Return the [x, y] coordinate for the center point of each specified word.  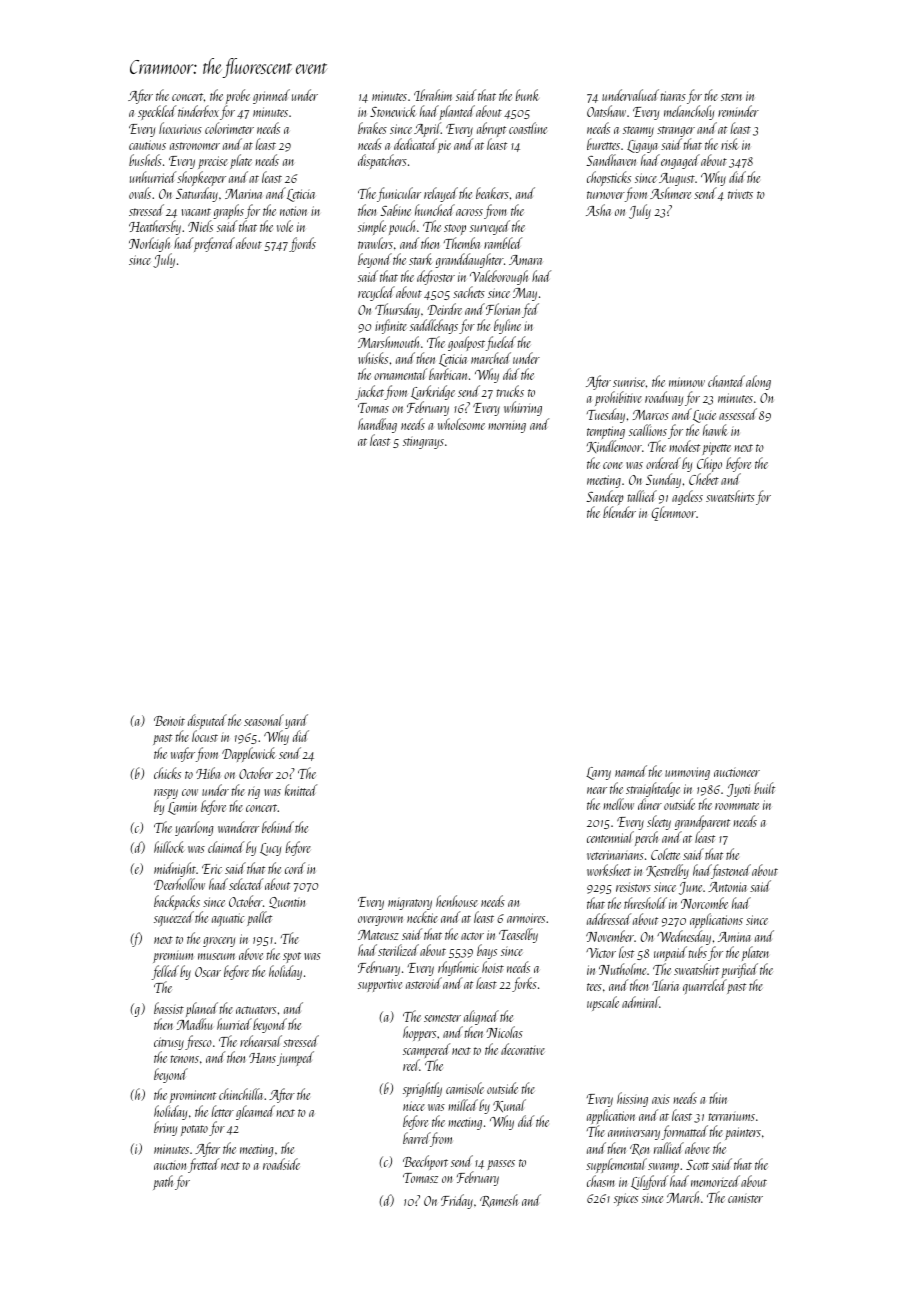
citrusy [169, 1043]
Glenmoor [673, 513]
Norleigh [149, 244]
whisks [373, 358]
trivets [740, 194]
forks [524, 984]
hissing [632, 1099]
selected [246, 884]
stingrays [423, 442]
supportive [380, 985]
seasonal [264, 720]
